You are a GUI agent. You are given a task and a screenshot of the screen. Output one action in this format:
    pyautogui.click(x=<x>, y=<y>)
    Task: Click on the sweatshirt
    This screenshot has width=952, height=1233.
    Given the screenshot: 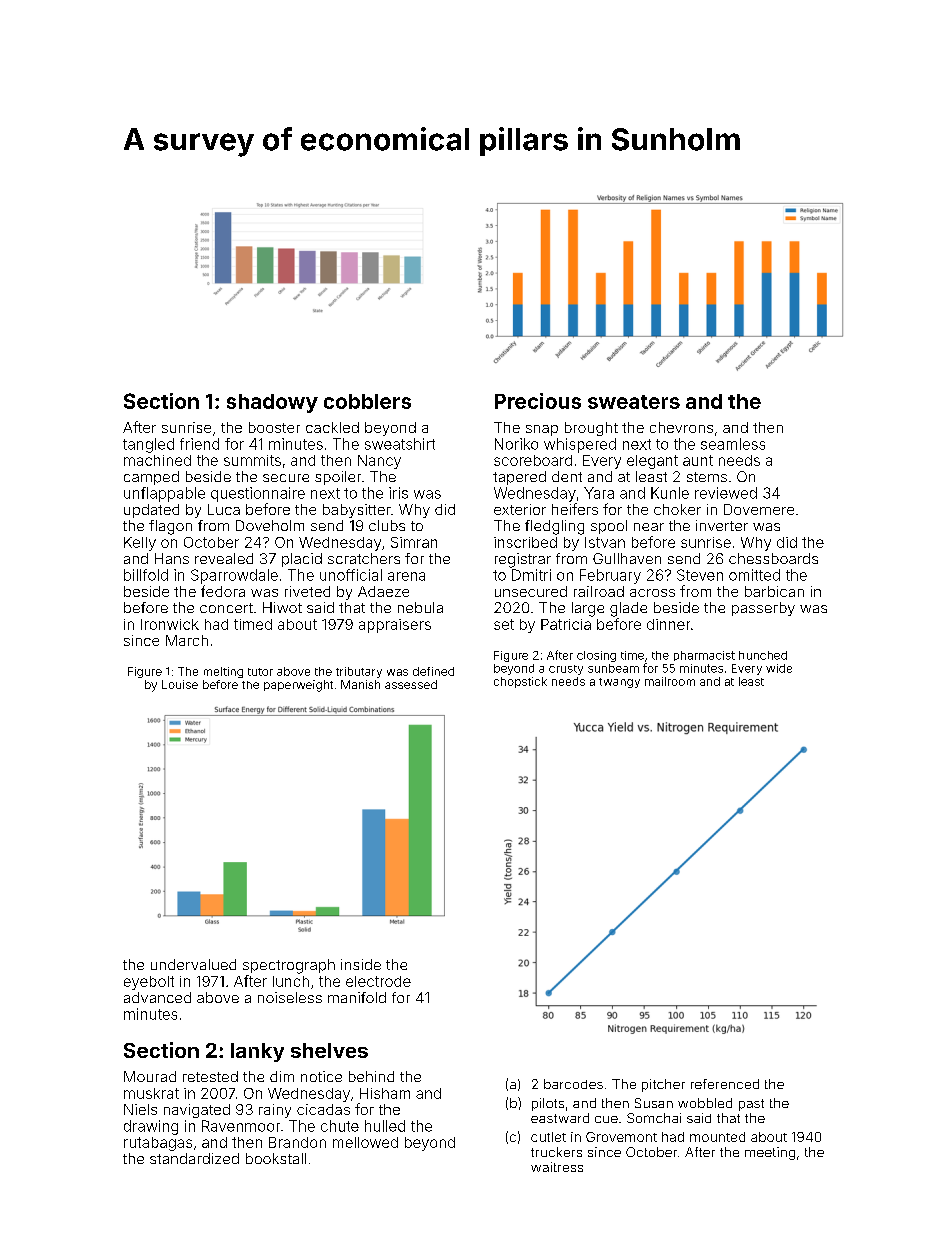 What is the action you would take?
    pyautogui.click(x=400, y=444)
